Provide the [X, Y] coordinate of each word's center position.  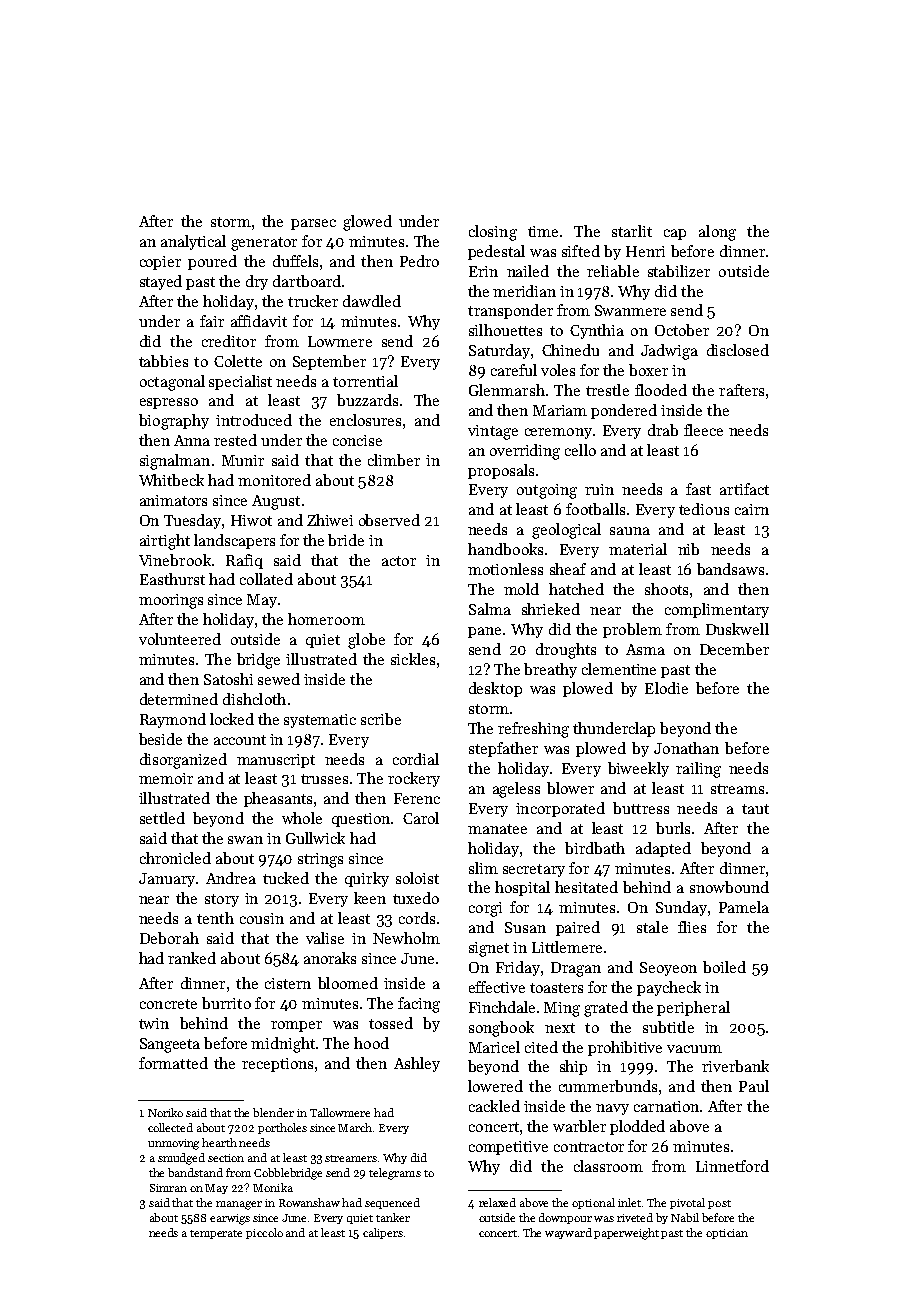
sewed [279, 679]
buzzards [367, 400]
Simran [168, 1188]
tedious [704, 509]
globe [366, 641]
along [717, 233]
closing [493, 233]
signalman [175, 462]
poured [212, 262]
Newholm [406, 938]
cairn [752, 509]
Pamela [744, 907]
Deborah [169, 938]
